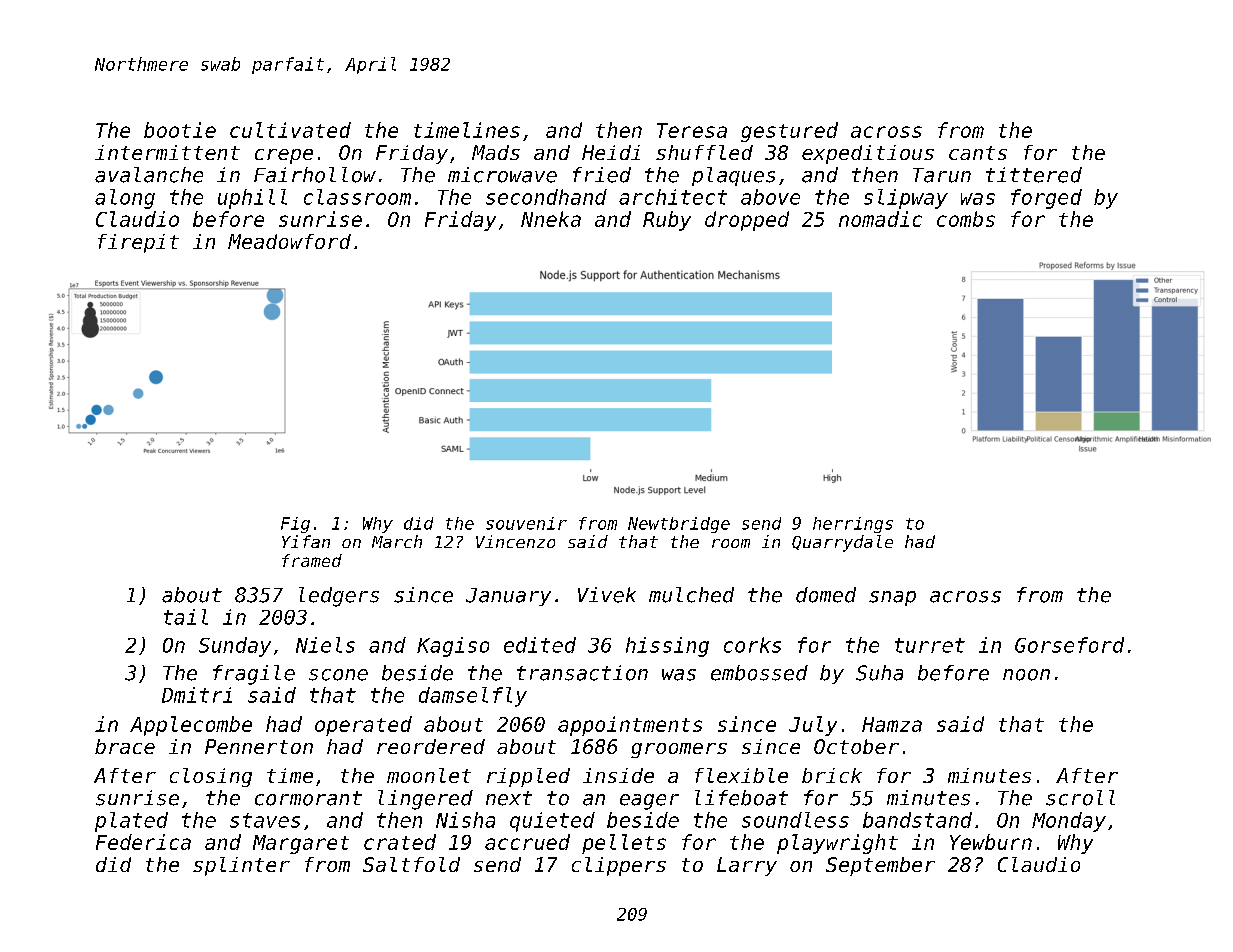  What do you see at coordinates (842, 543) in the screenshot?
I see `Quarrydale` at bounding box center [842, 543].
